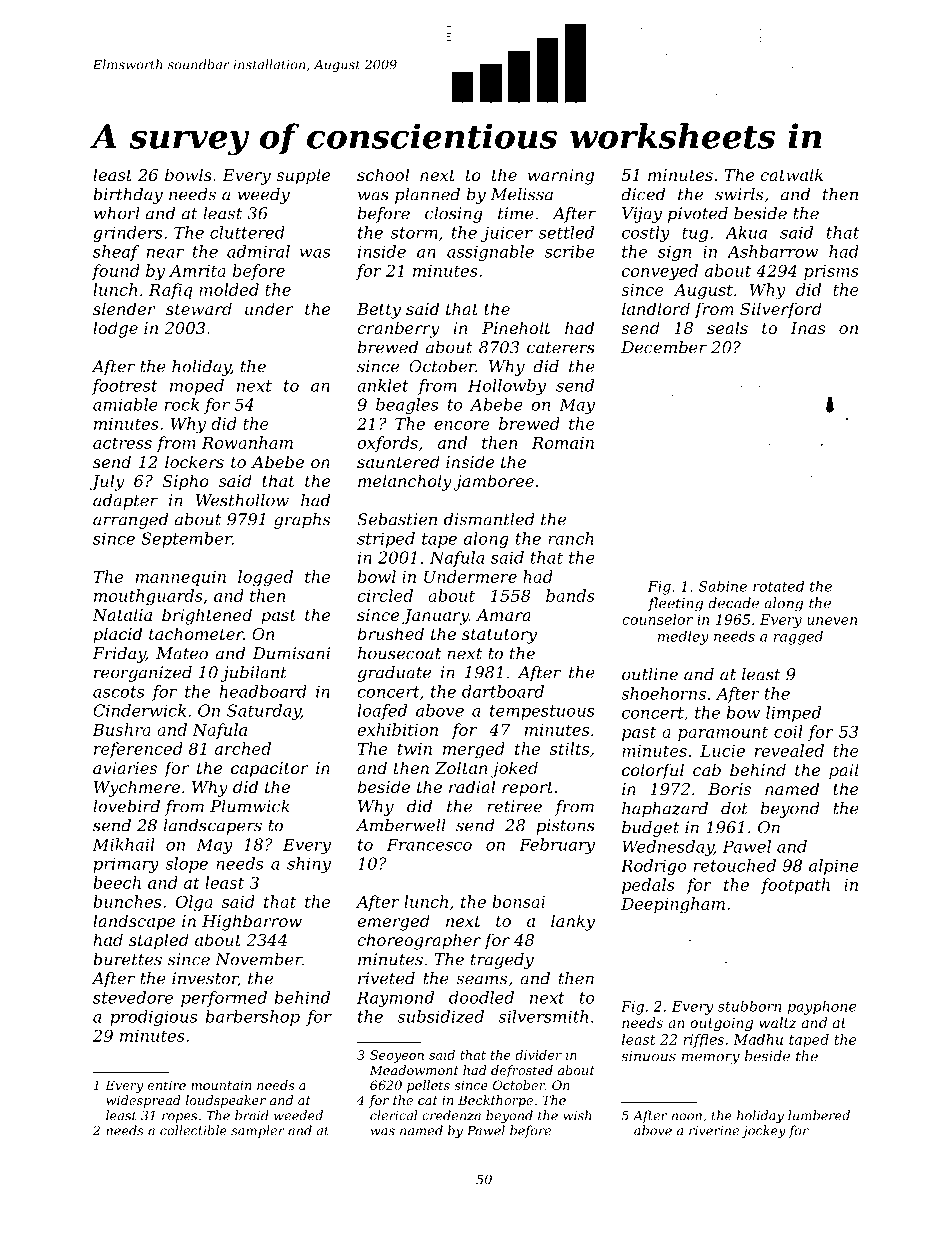 This image has width=952, height=1233. Describe the element at coordinates (265, 578) in the image. I see `logged` at that location.
